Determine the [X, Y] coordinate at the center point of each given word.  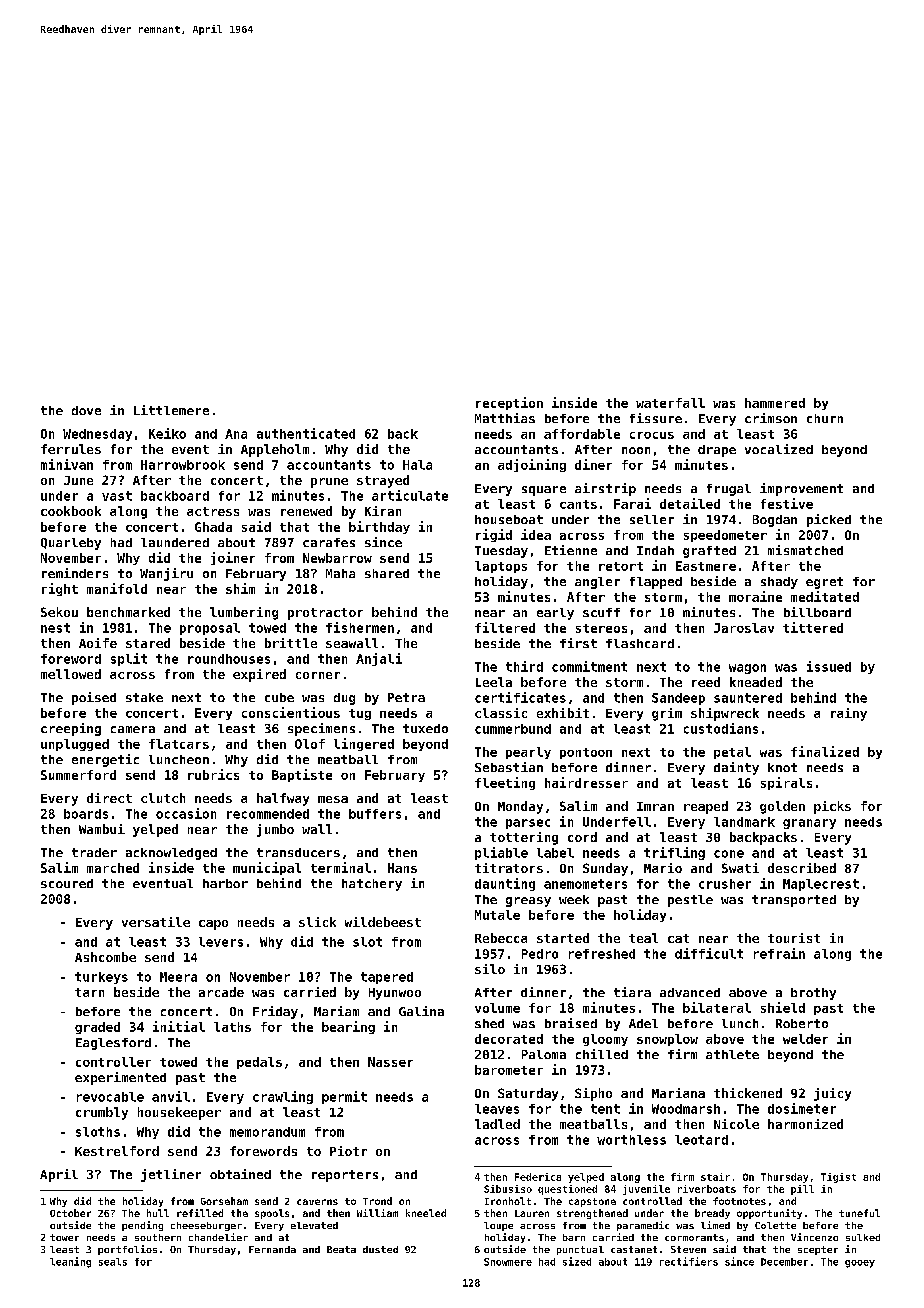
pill [802, 1190]
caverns [317, 1202]
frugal [729, 490]
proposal [210, 629]
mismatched [805, 550]
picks [832, 807]
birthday [379, 527]
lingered [364, 744]
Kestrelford [117, 1151]
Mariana [678, 1093]
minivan [67, 464]
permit [344, 1097]
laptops [501, 567]
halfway [283, 799]
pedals [259, 1063]
